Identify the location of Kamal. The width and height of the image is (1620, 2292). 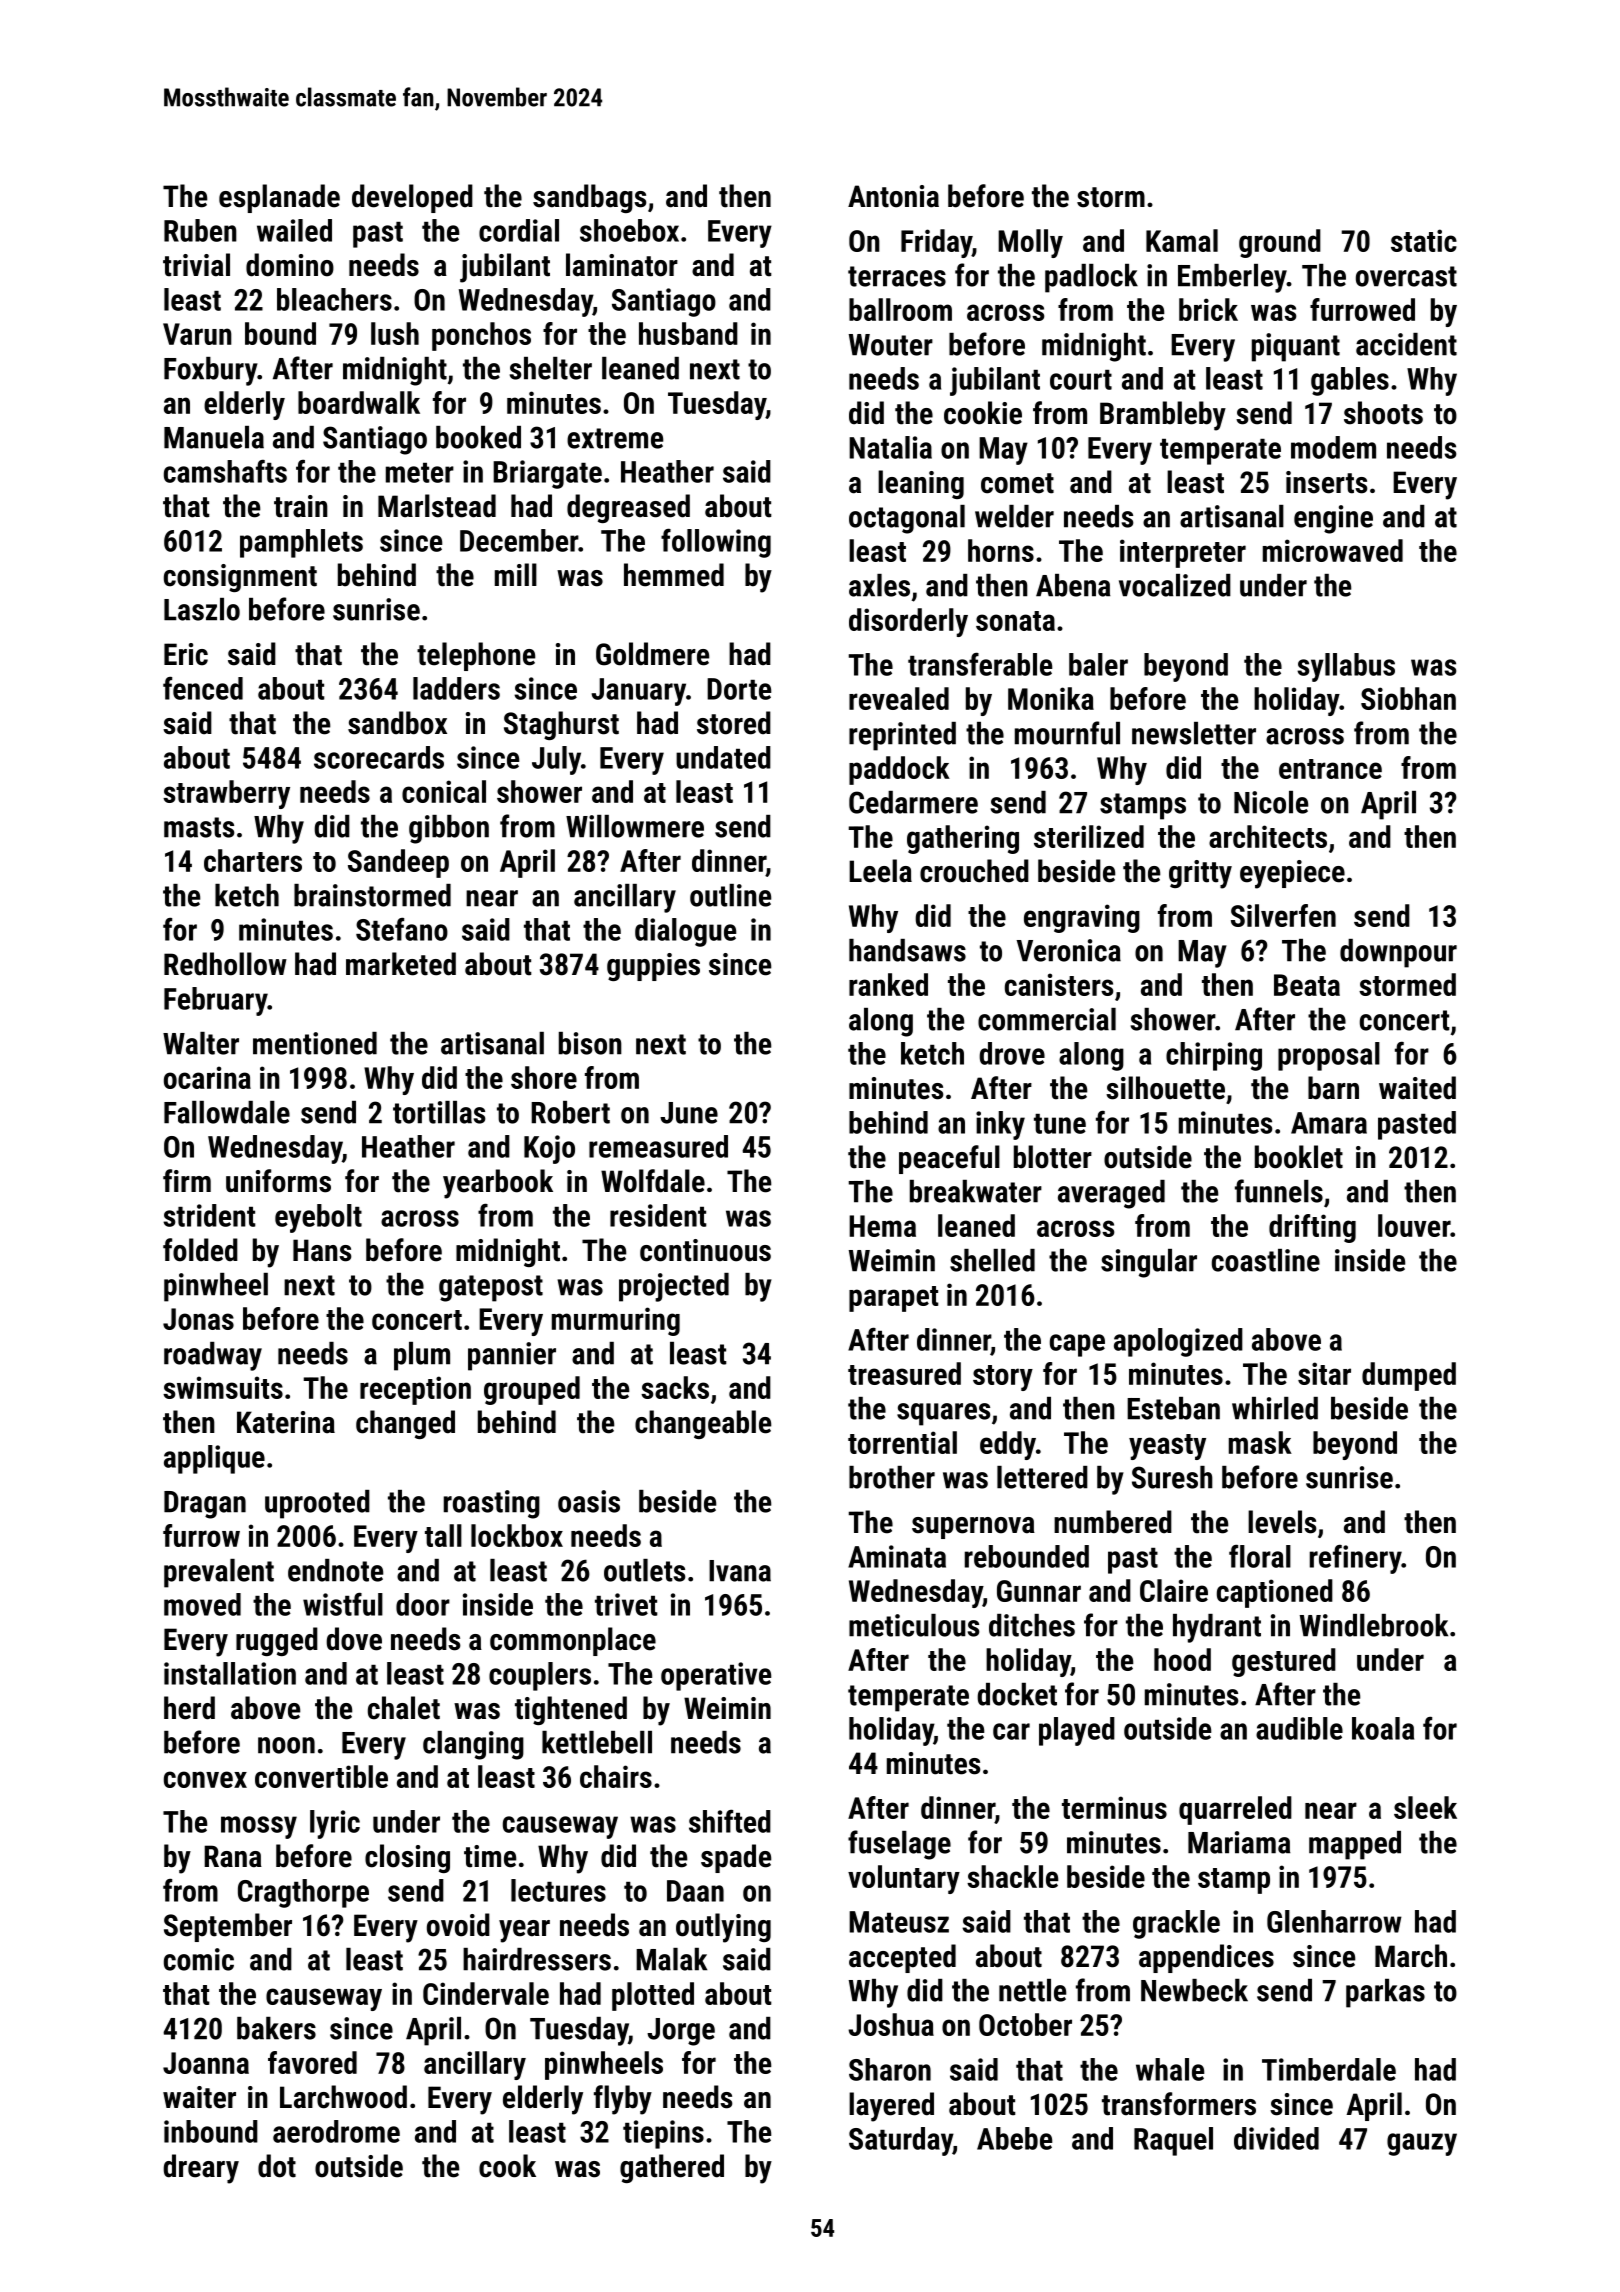
(1182, 240).
